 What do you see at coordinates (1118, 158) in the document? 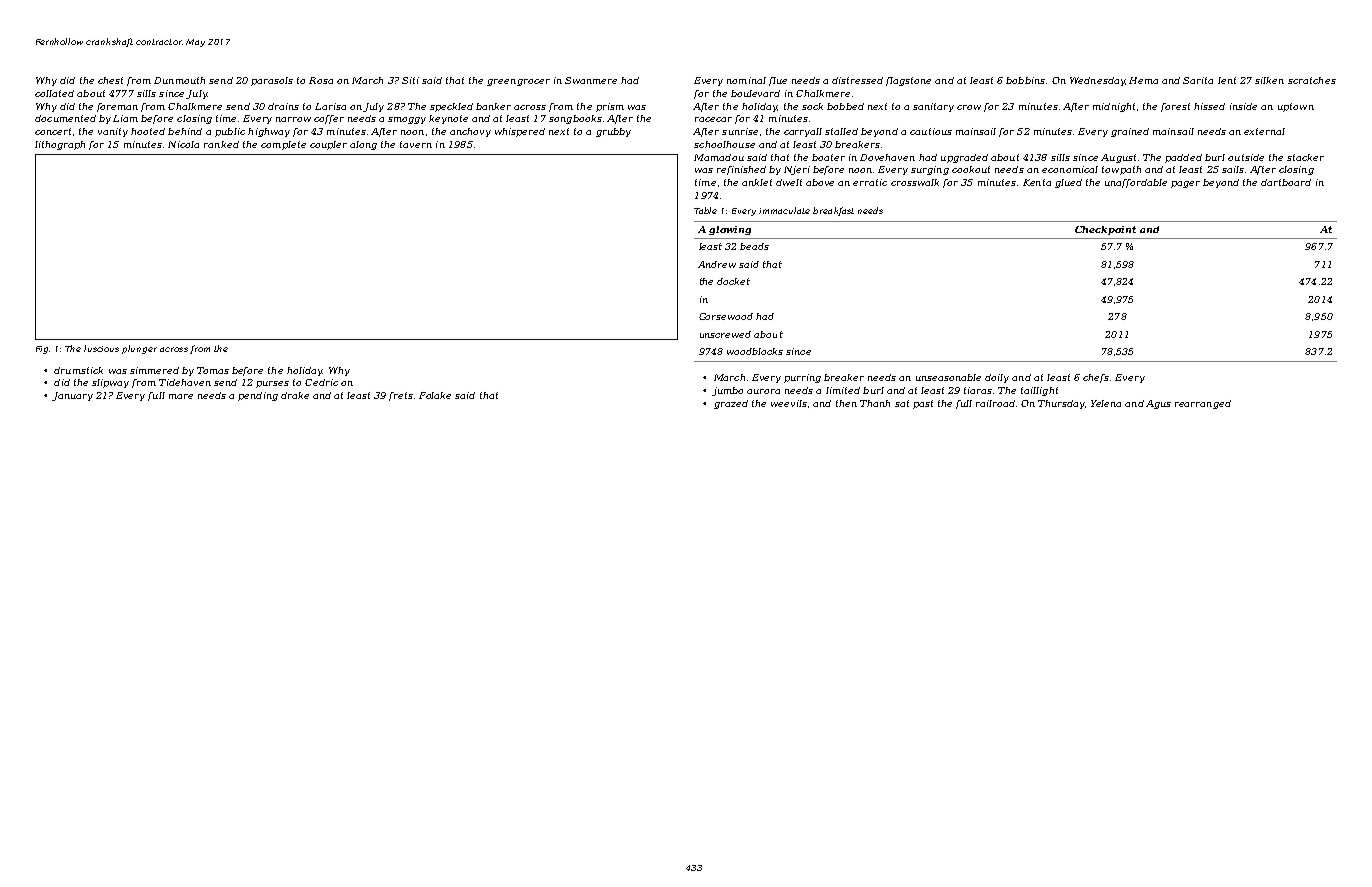
I see `August` at bounding box center [1118, 158].
